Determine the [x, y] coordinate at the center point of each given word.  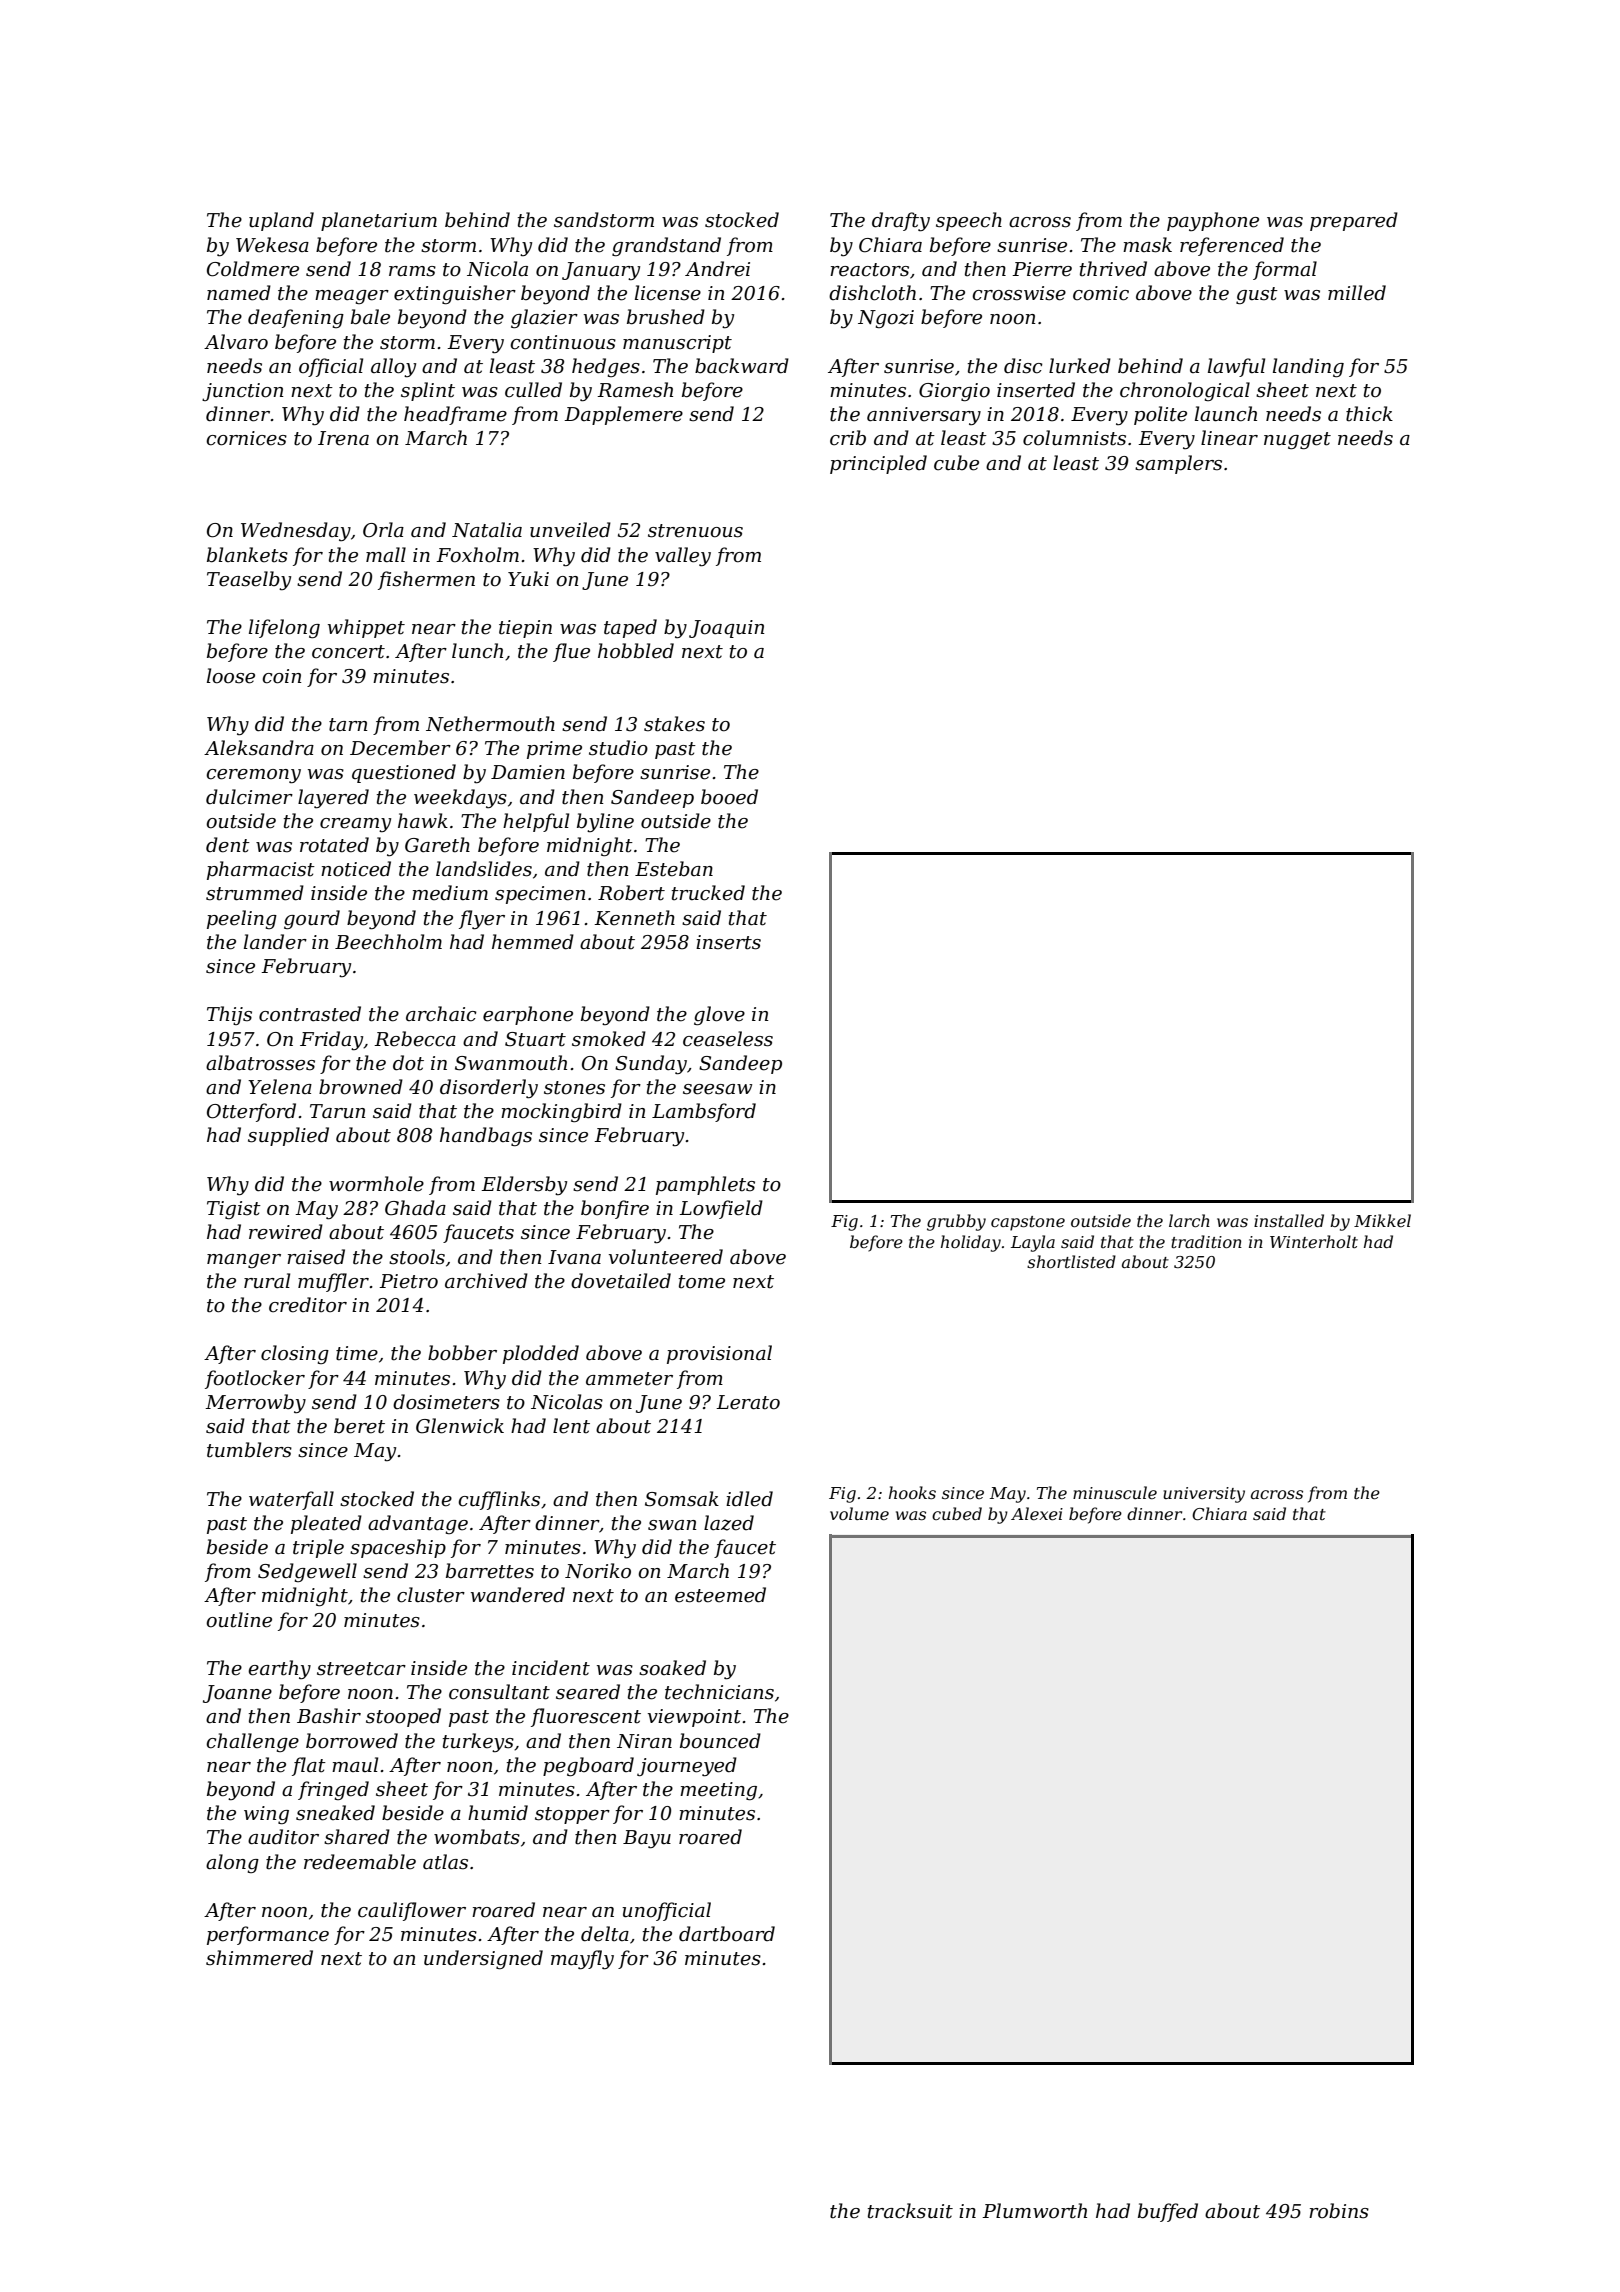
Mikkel [1382, 1220]
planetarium [379, 221]
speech [969, 221]
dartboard [727, 1934]
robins [1339, 2211]
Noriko [598, 1571]
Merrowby [255, 1403]
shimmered [259, 1958]
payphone [1213, 221]
